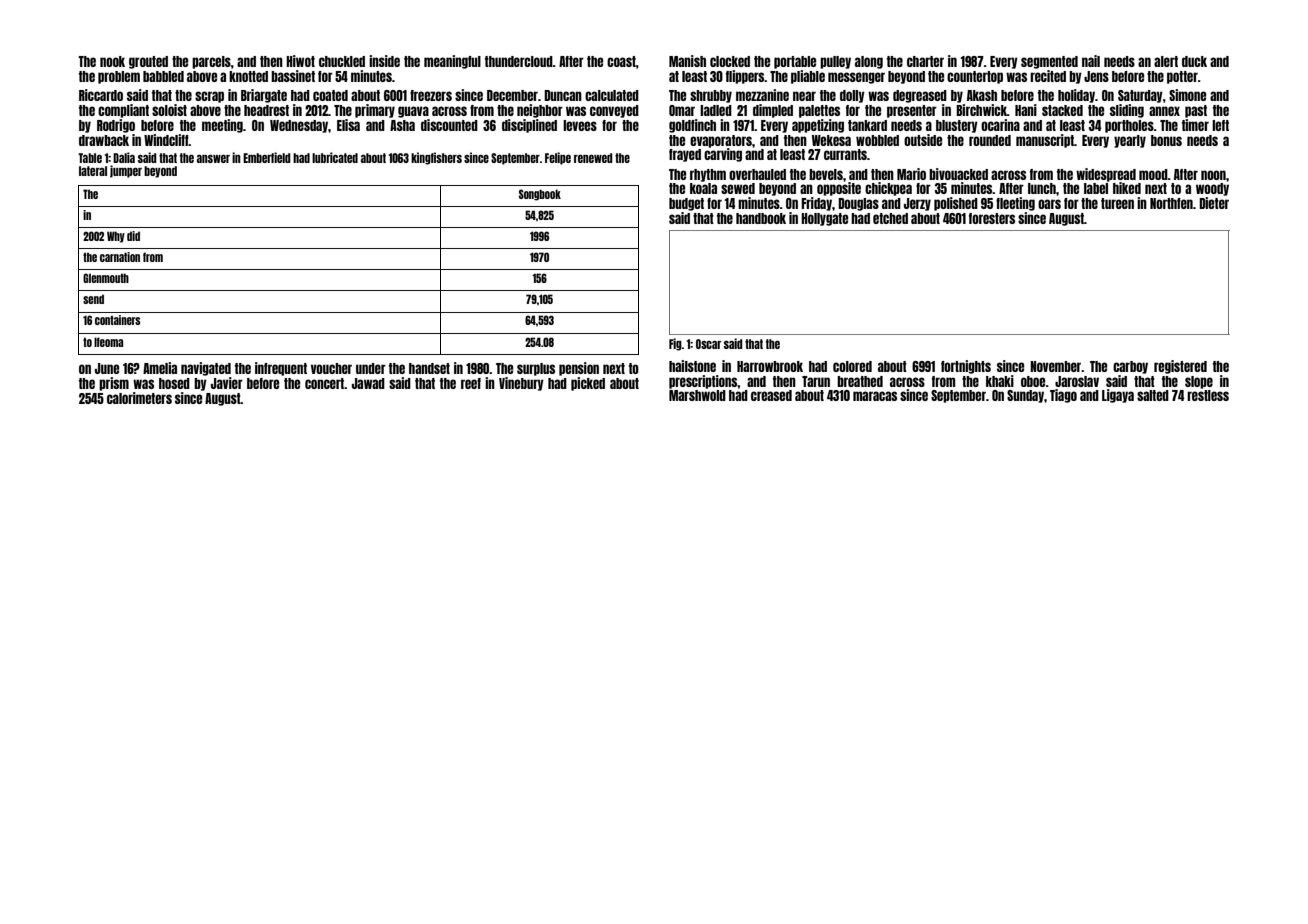  What do you see at coordinates (1187, 95) in the screenshot?
I see `Simone` at bounding box center [1187, 95].
